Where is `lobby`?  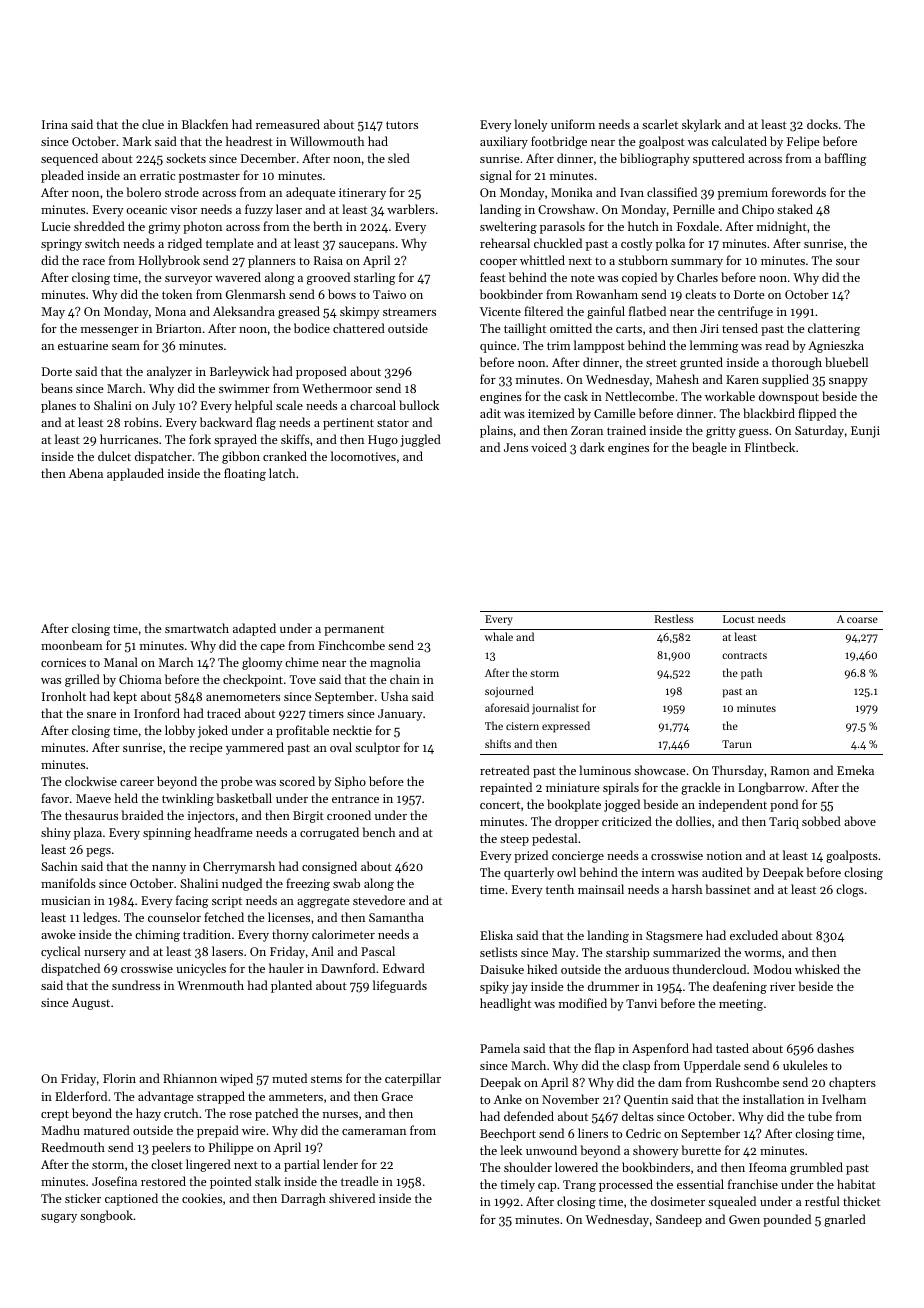 lobby is located at coordinates (180, 731).
